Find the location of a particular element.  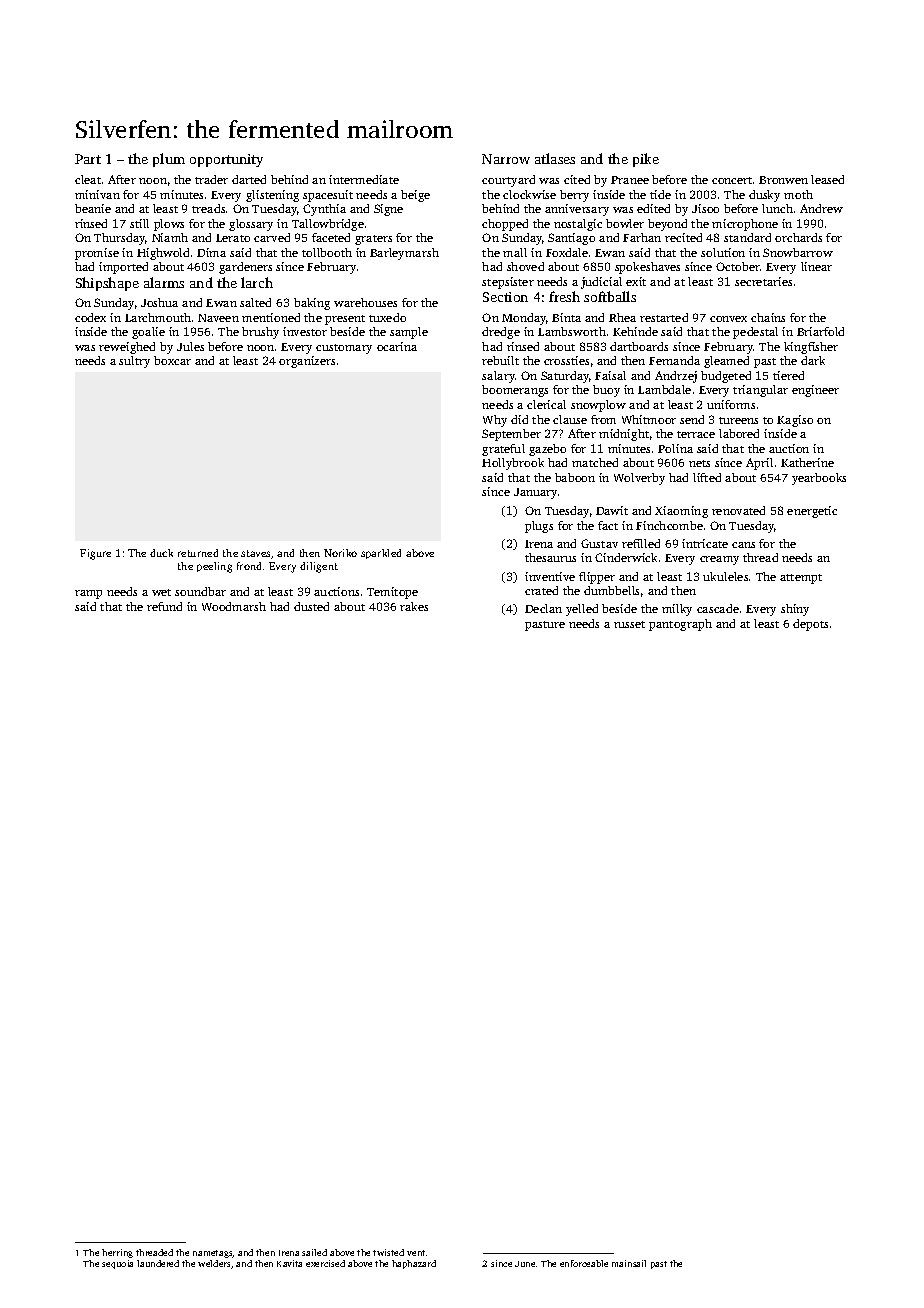

sequoia is located at coordinates (117, 1264).
